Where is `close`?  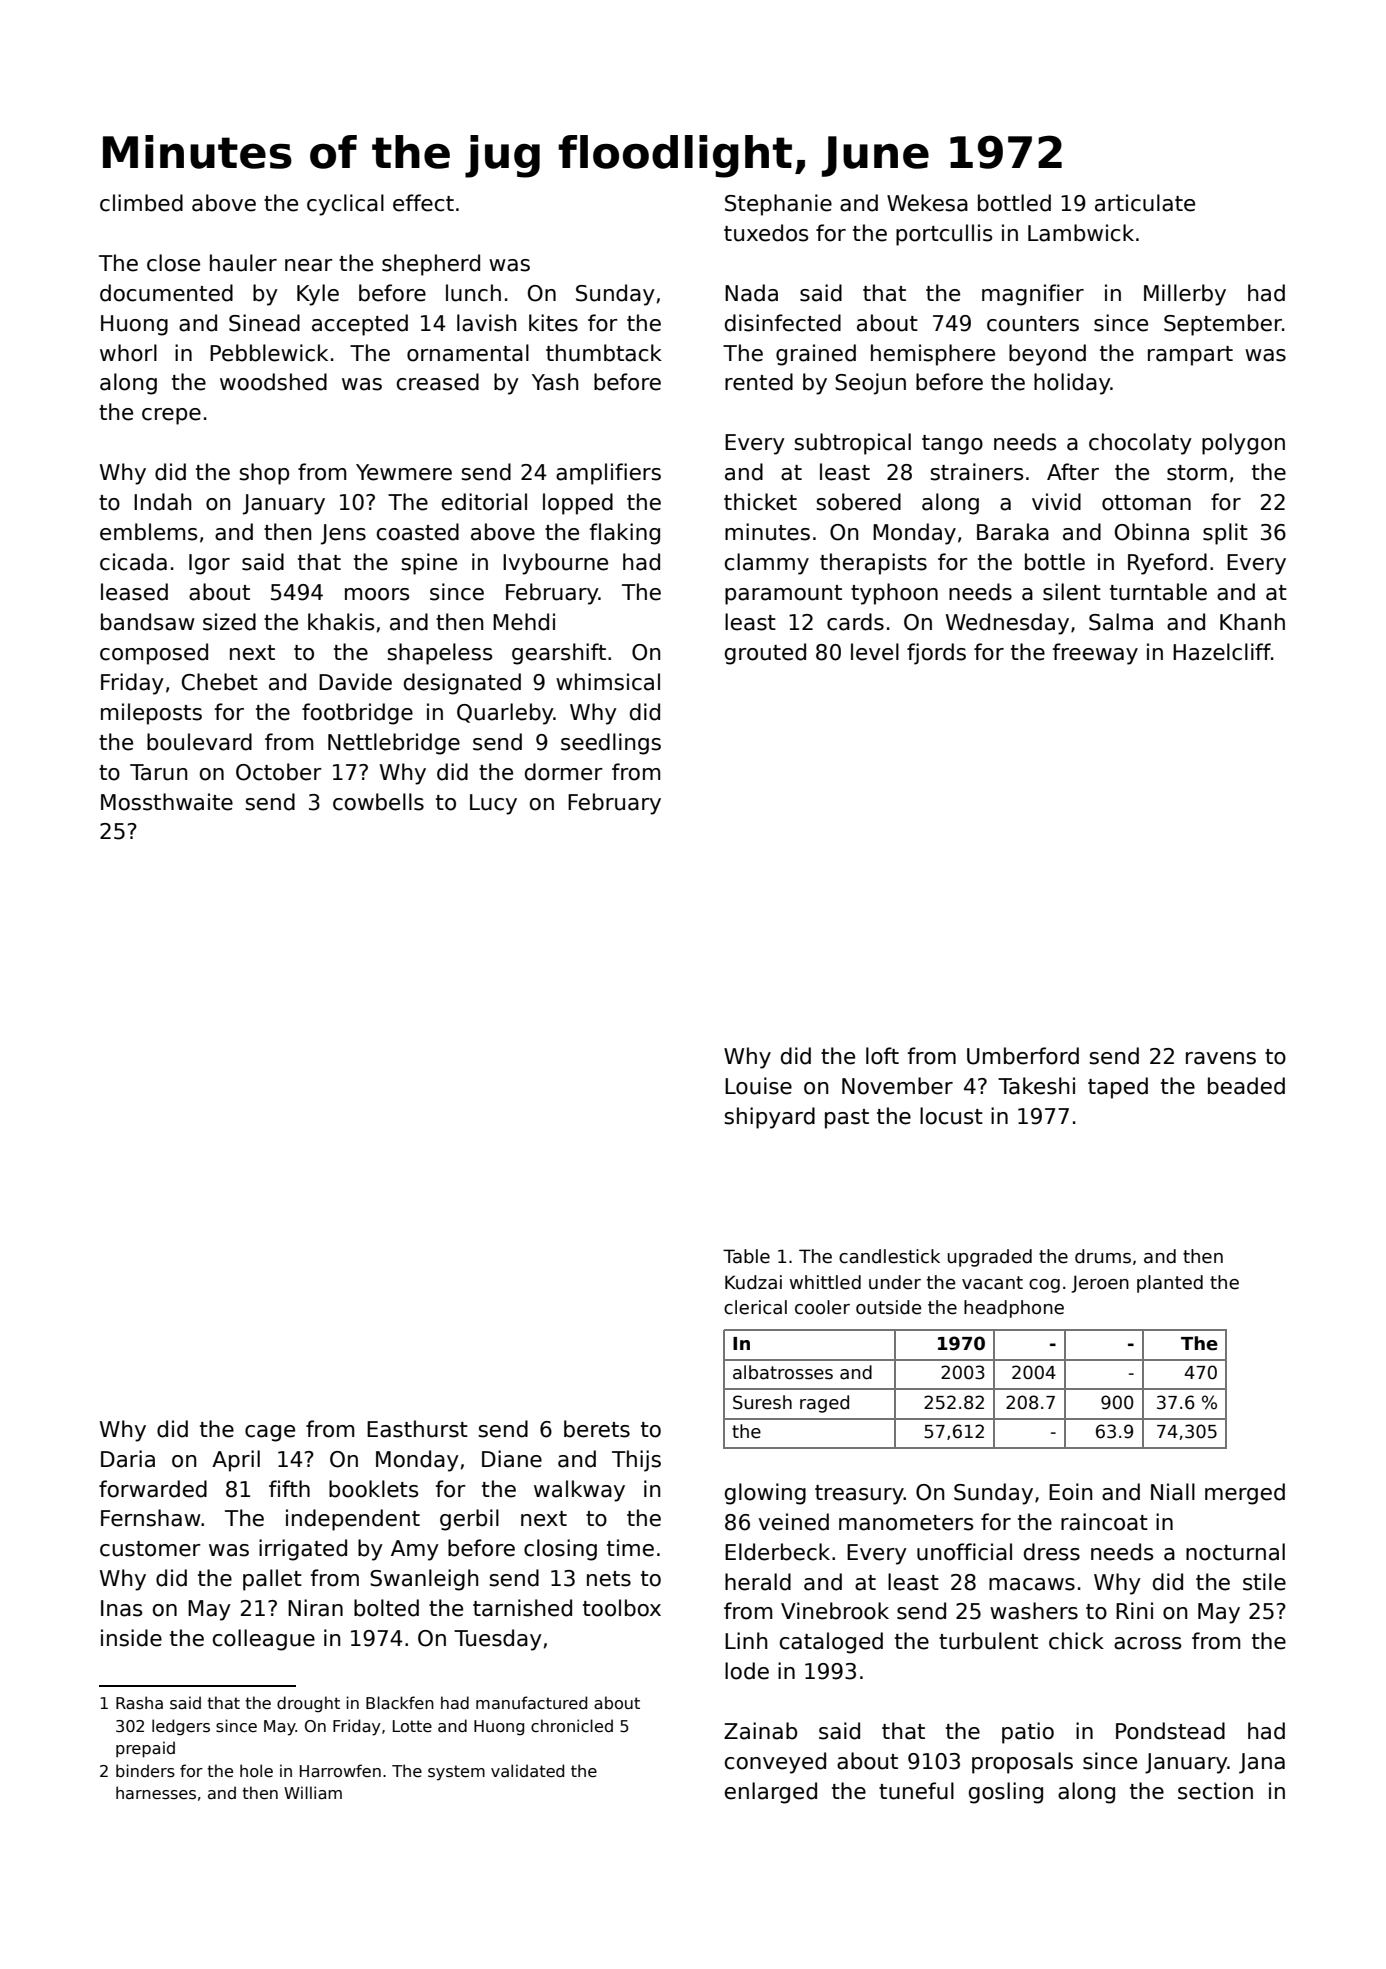 close is located at coordinates (173, 263).
